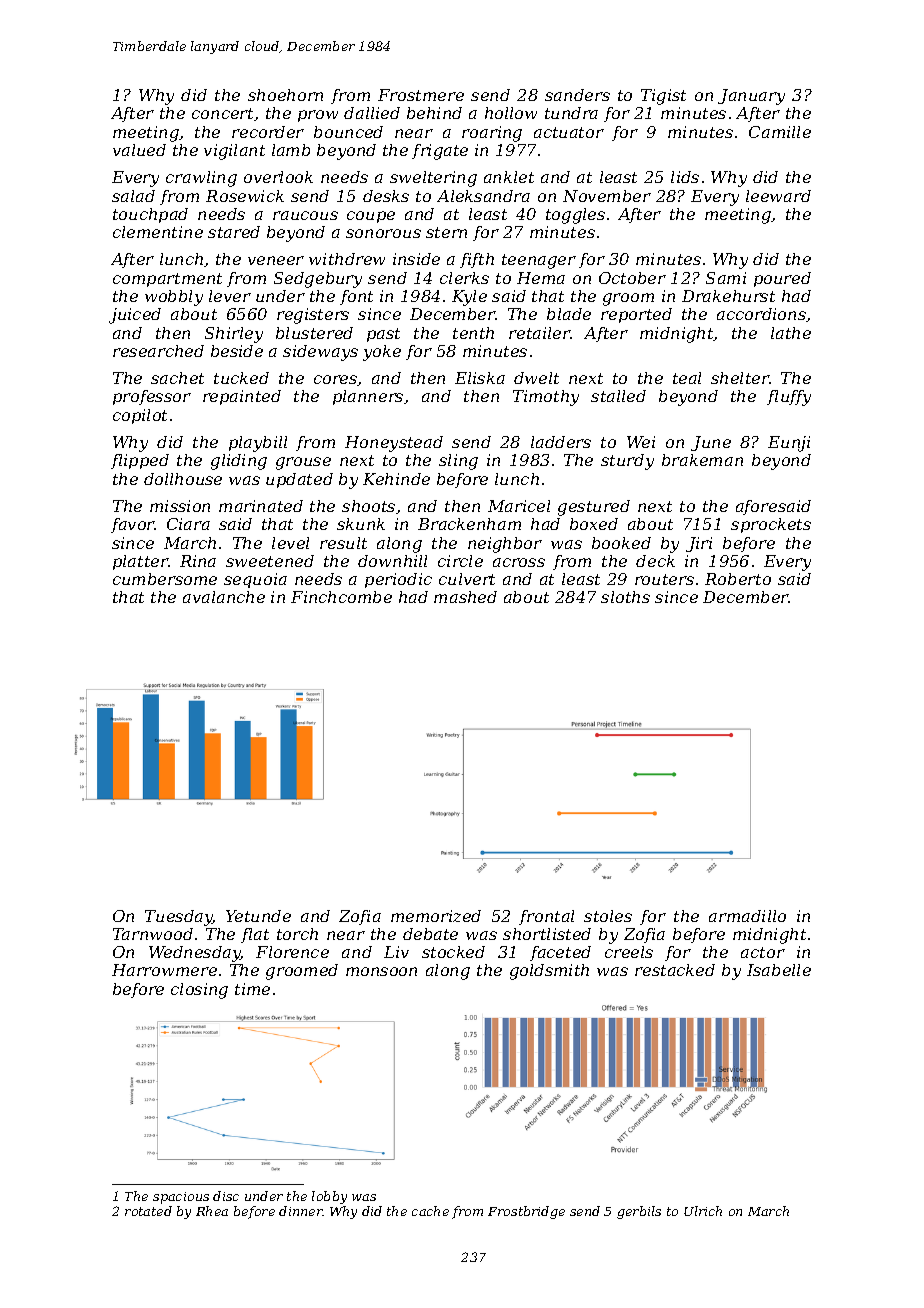  Describe the element at coordinates (164, 970) in the page. I see `Harrowmere` at that location.
